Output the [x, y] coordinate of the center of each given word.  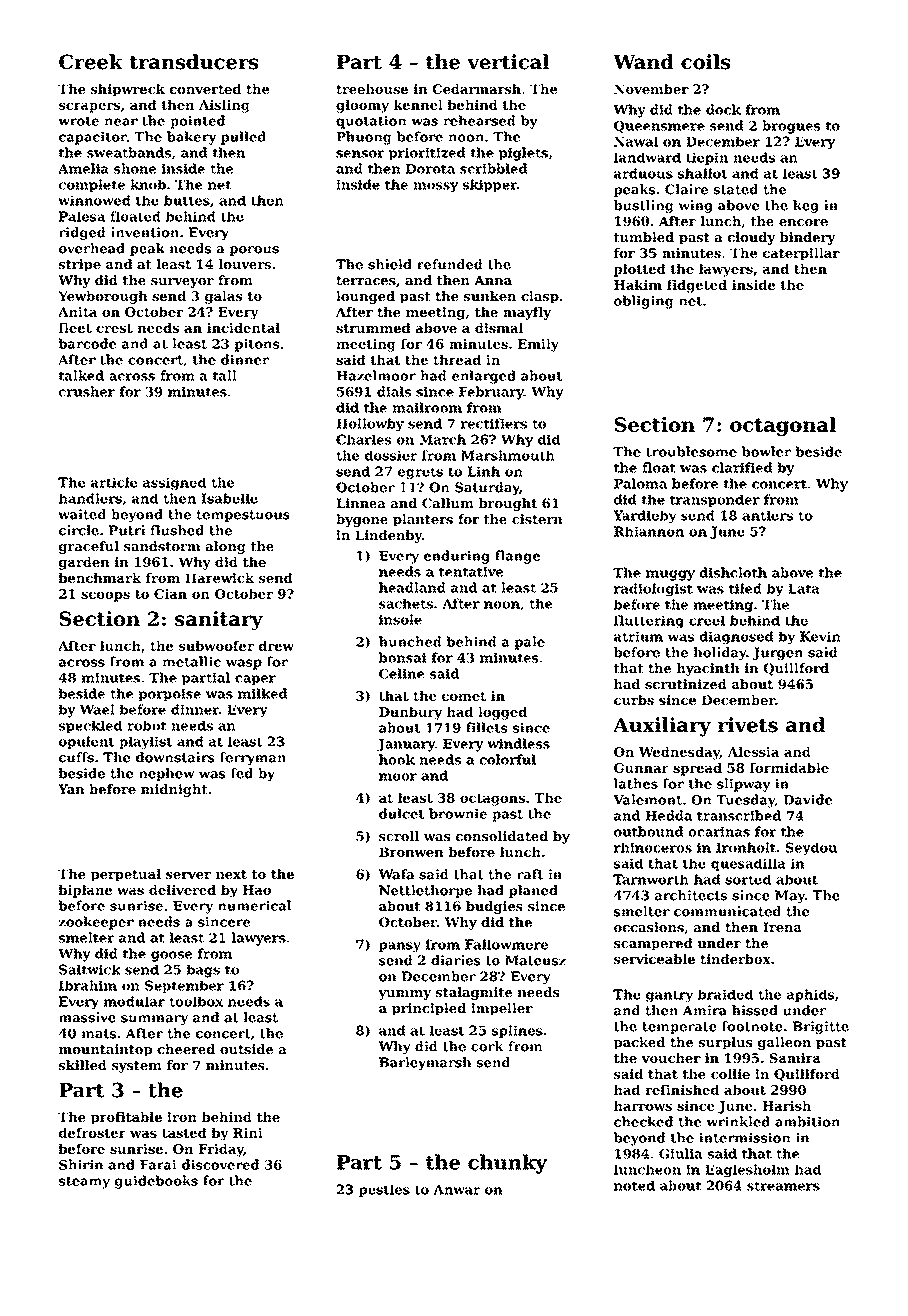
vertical [508, 62]
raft [530, 874]
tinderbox [735, 959]
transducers [194, 62]
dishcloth [733, 572]
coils [706, 62]
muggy [670, 575]
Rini [248, 1133]
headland [412, 587]
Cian [170, 594]
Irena [782, 927]
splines [517, 1031]
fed [242, 773]
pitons [257, 345]
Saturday [487, 488]
